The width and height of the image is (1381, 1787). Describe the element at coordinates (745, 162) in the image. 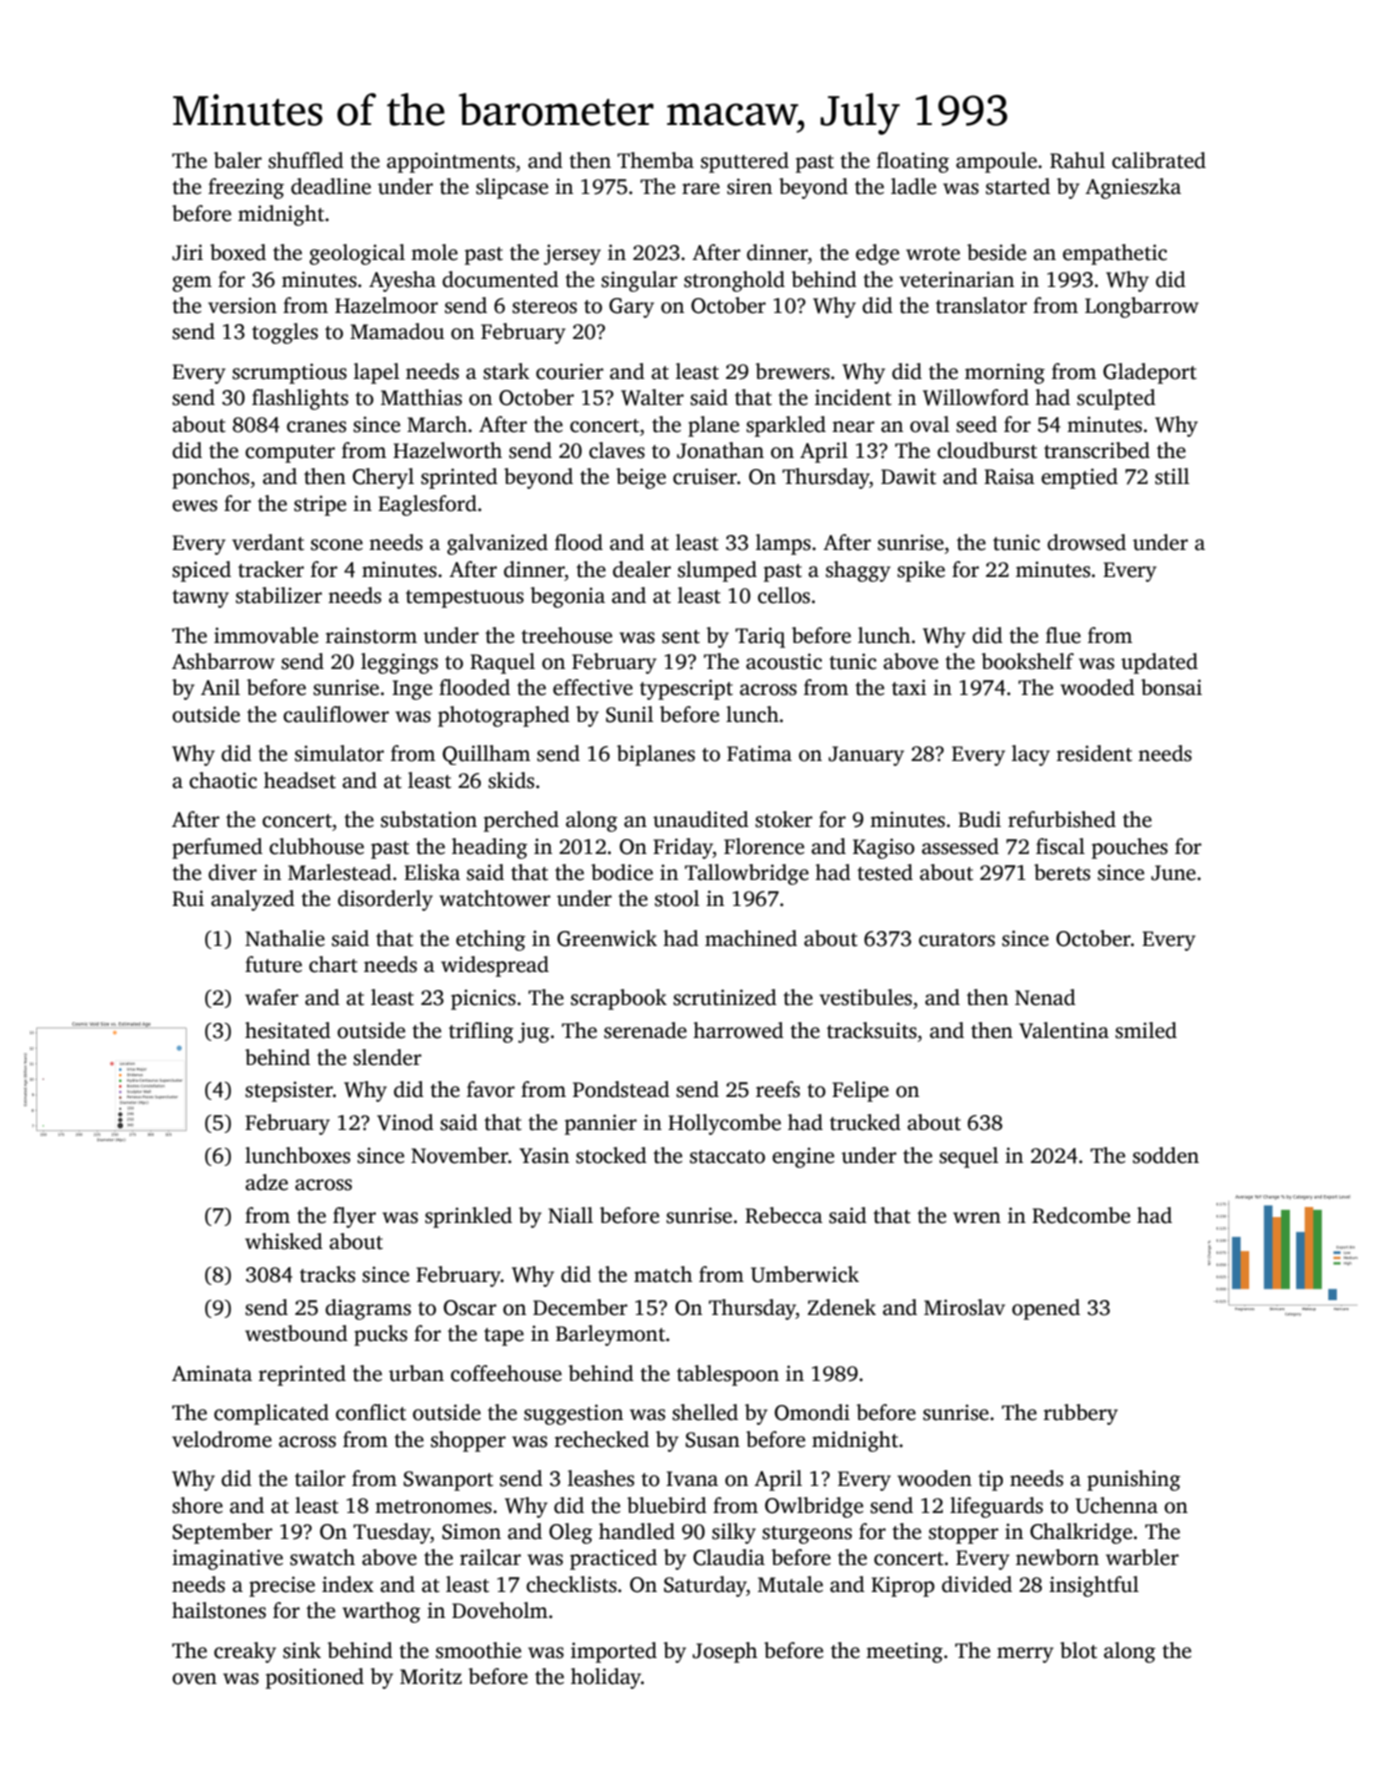

I see `sputtered` at that location.
